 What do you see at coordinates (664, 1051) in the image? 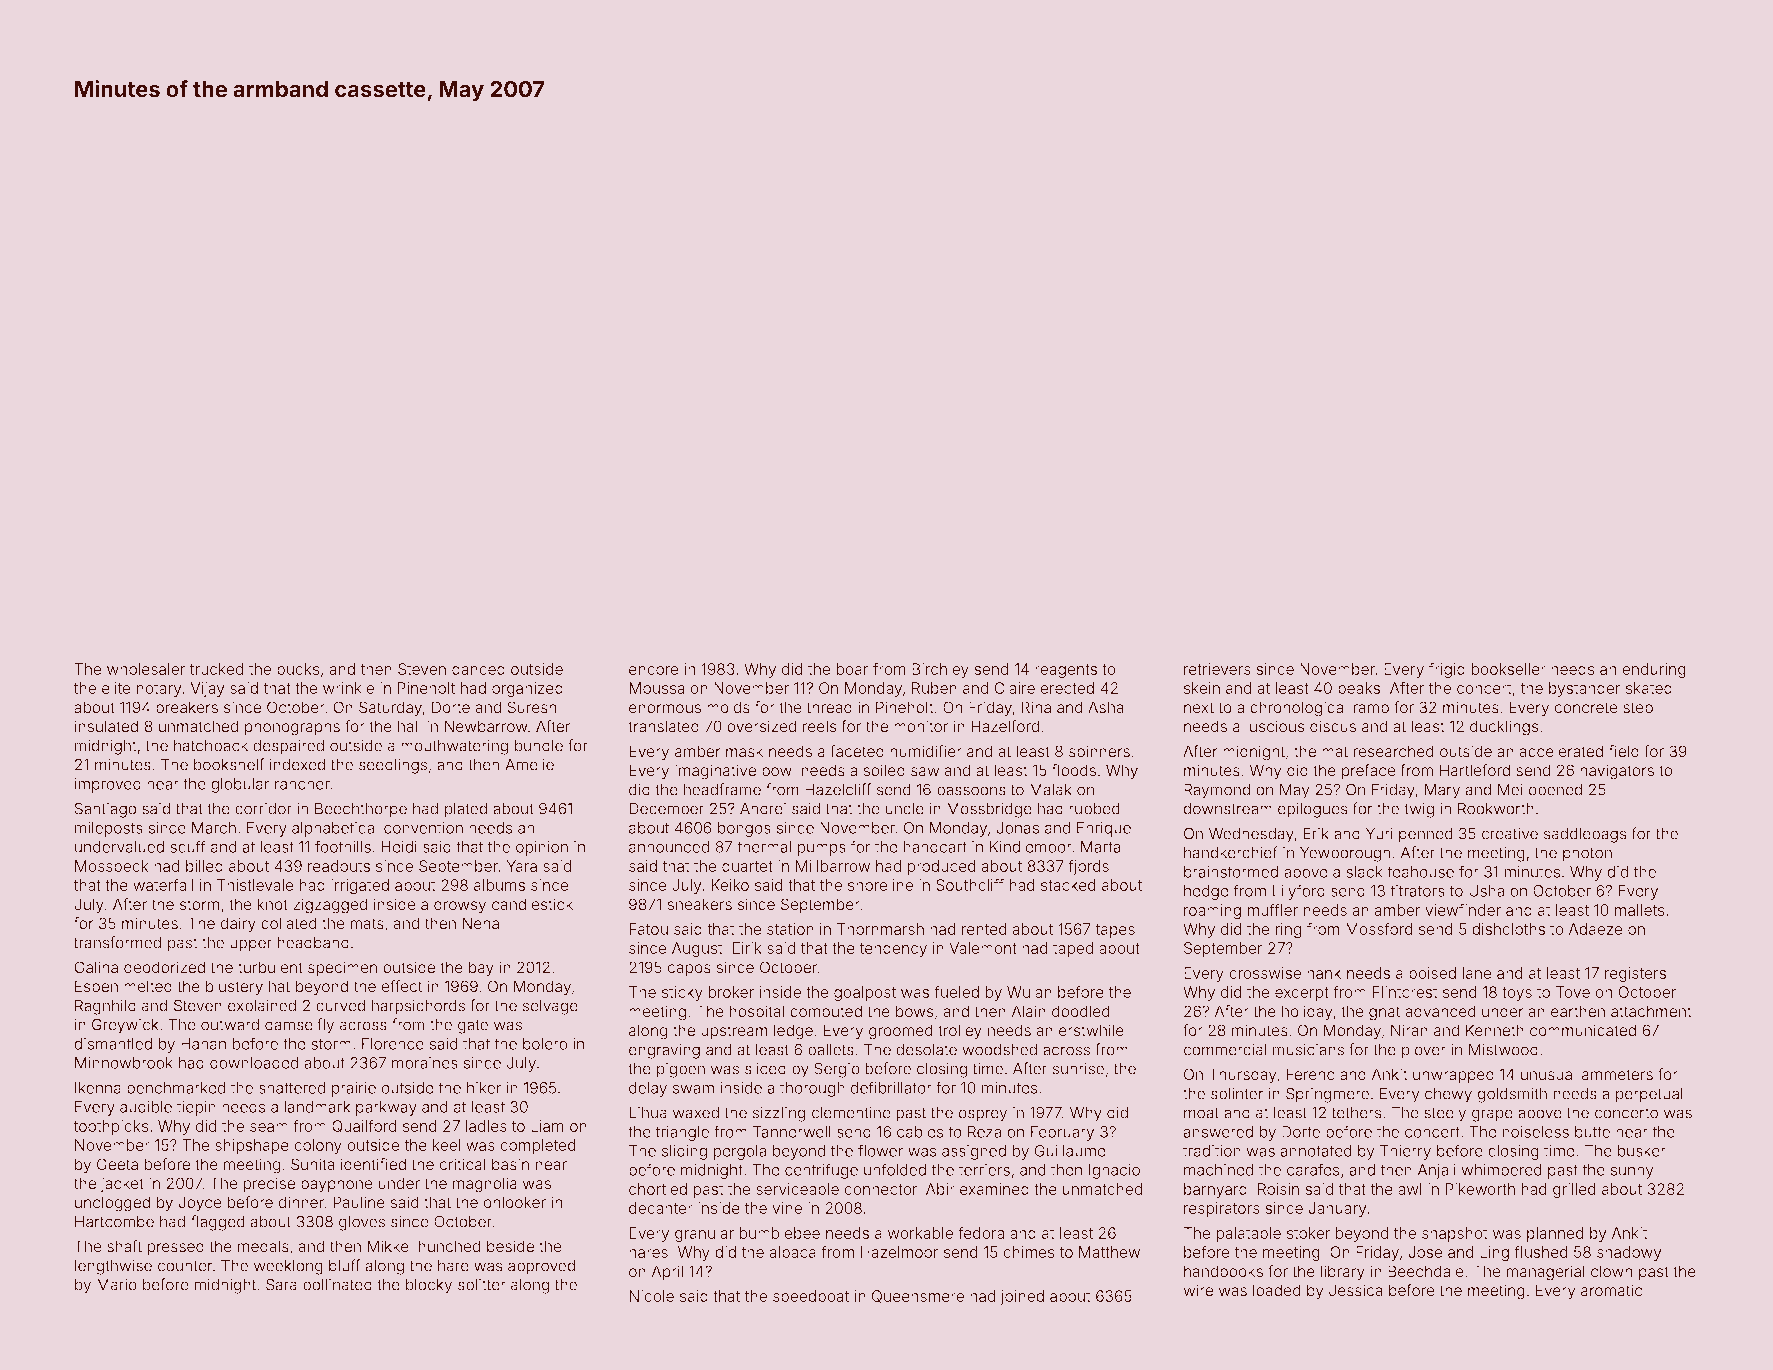
I see `engraving` at bounding box center [664, 1051].
